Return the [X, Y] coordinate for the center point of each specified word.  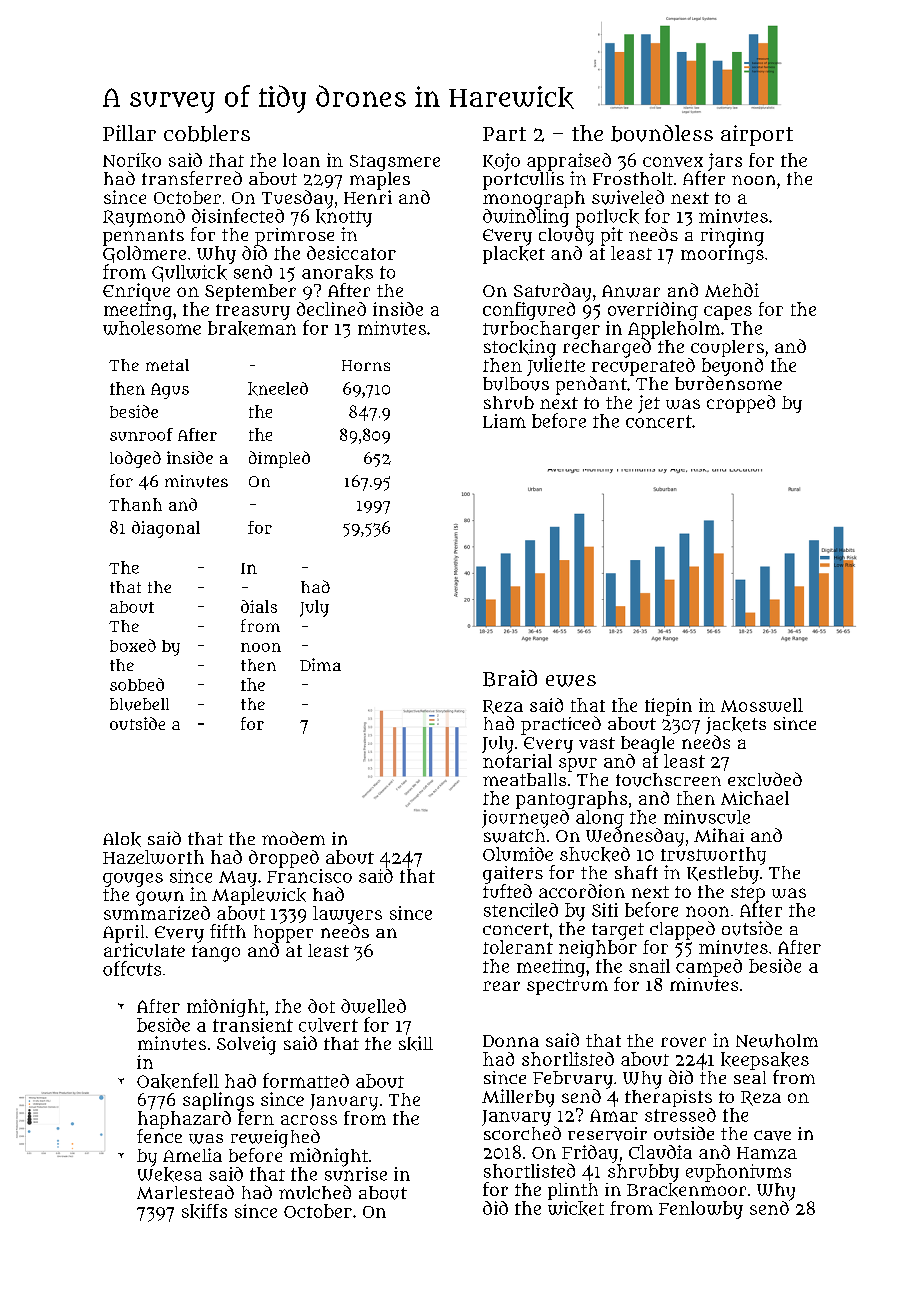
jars [725, 162]
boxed [133, 645]
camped [709, 968]
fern [256, 1118]
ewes [571, 681]
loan [301, 160]
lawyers [347, 915]
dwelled [373, 1006]
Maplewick [259, 896]
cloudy [566, 236]
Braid [510, 678]
